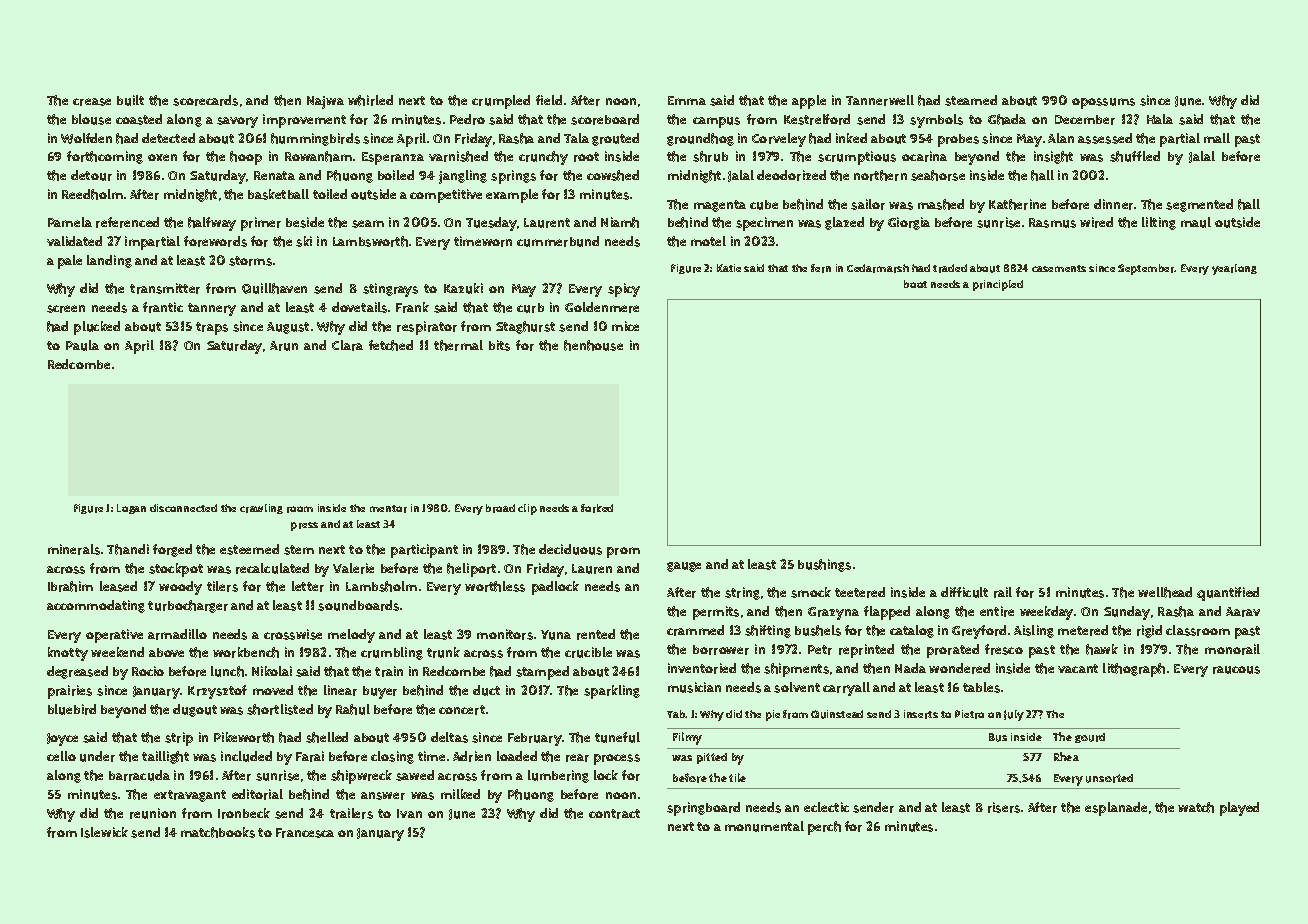 This document has height=924, width=1308. What do you see at coordinates (624, 290) in the document?
I see `spicy` at bounding box center [624, 290].
